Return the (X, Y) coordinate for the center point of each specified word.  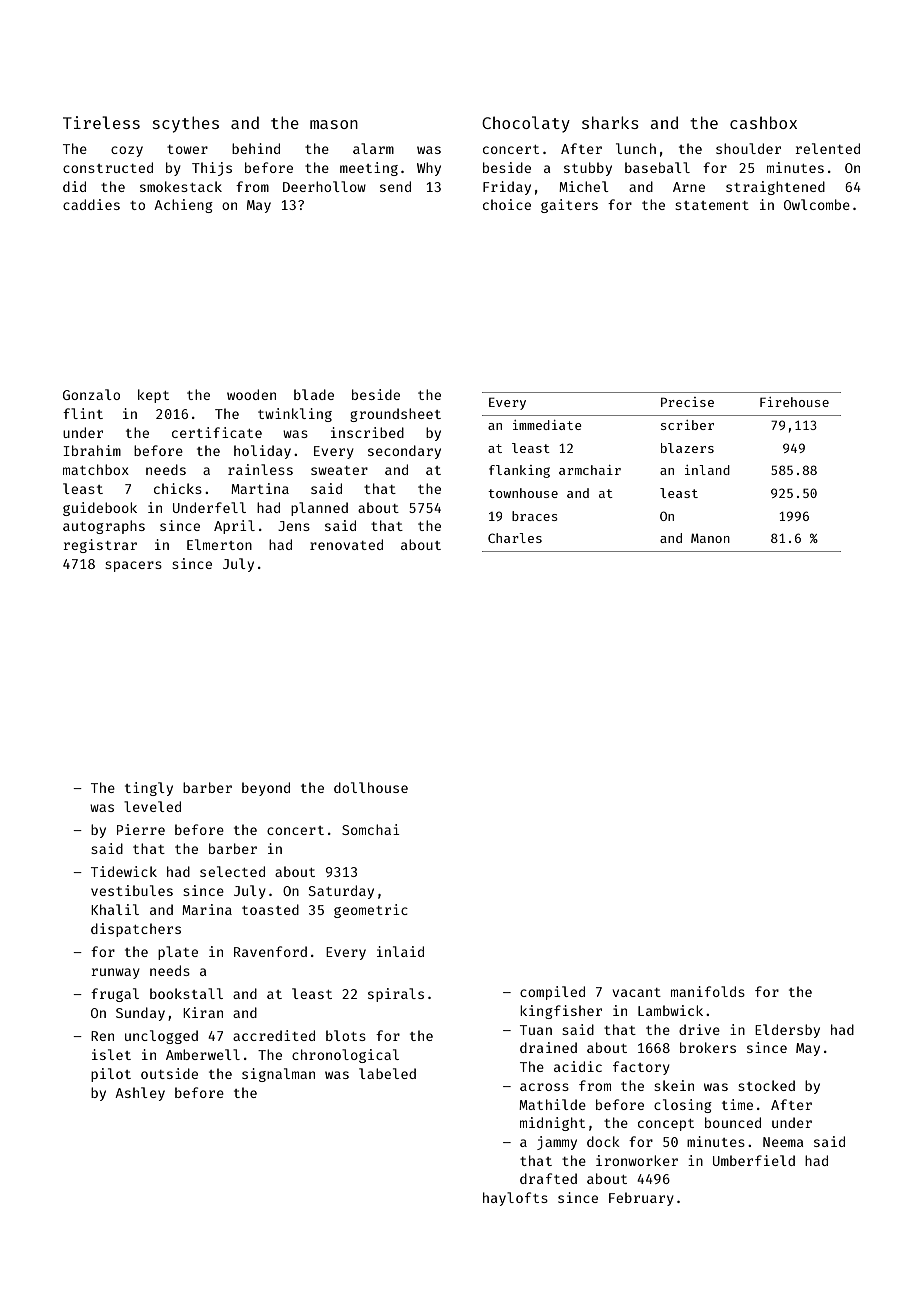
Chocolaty (526, 124)
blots (346, 1035)
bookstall (186, 993)
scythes (186, 124)
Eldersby (787, 1031)
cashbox (763, 122)
